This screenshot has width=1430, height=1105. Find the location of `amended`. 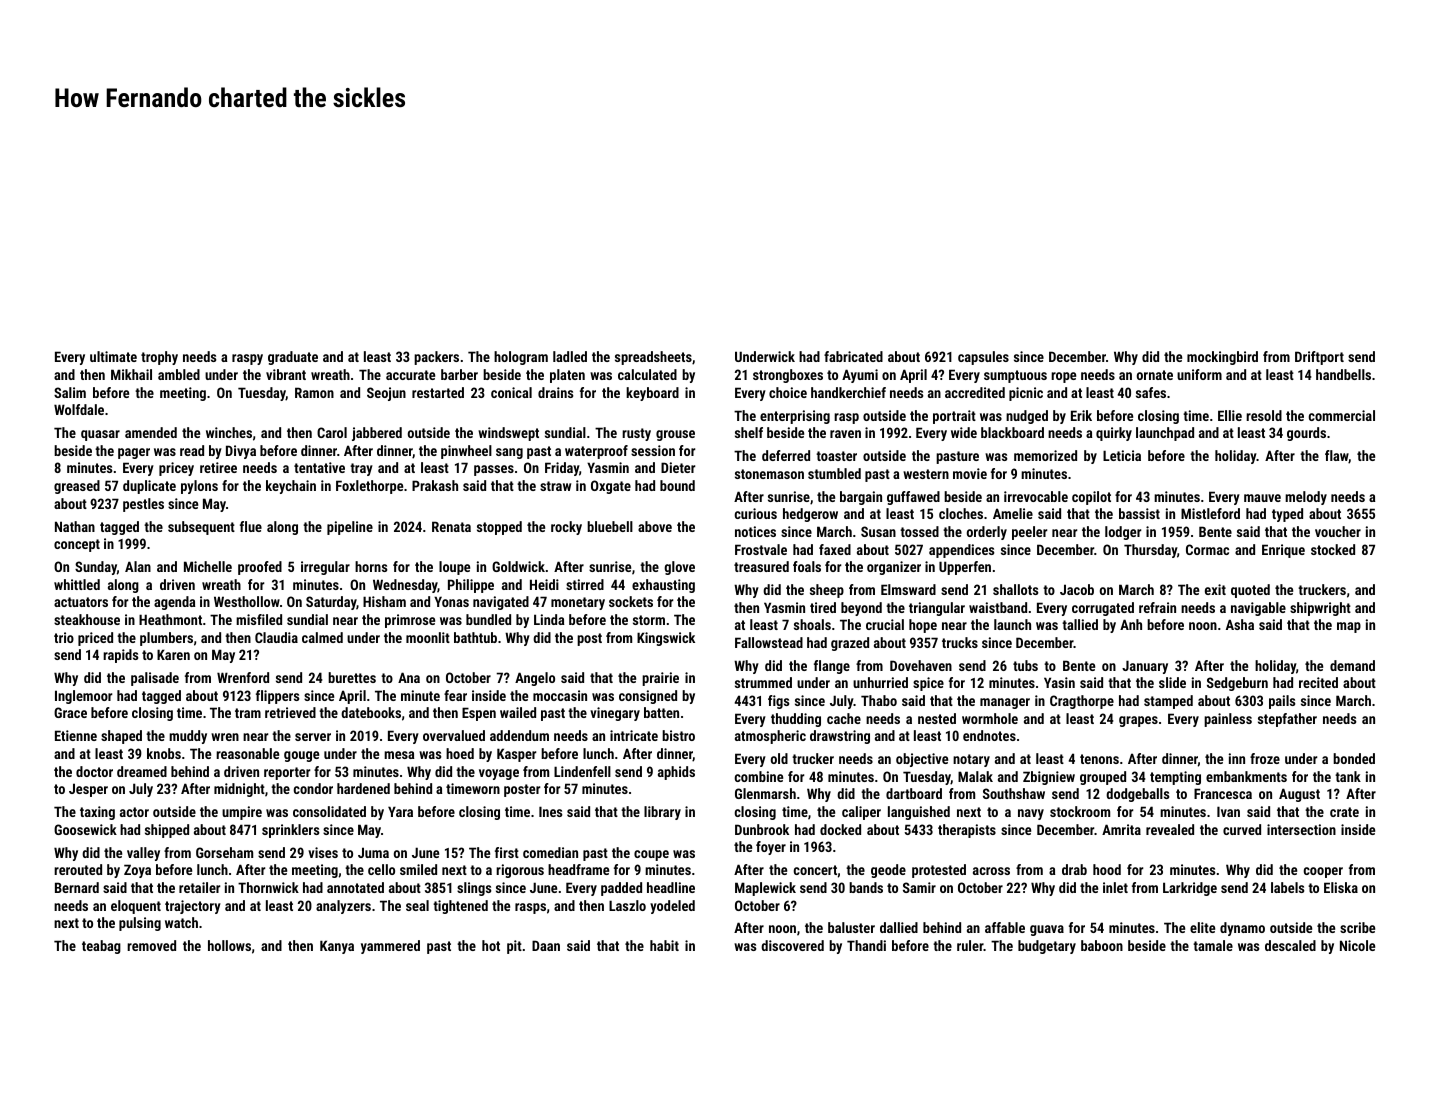

amended is located at coordinates (151, 432).
